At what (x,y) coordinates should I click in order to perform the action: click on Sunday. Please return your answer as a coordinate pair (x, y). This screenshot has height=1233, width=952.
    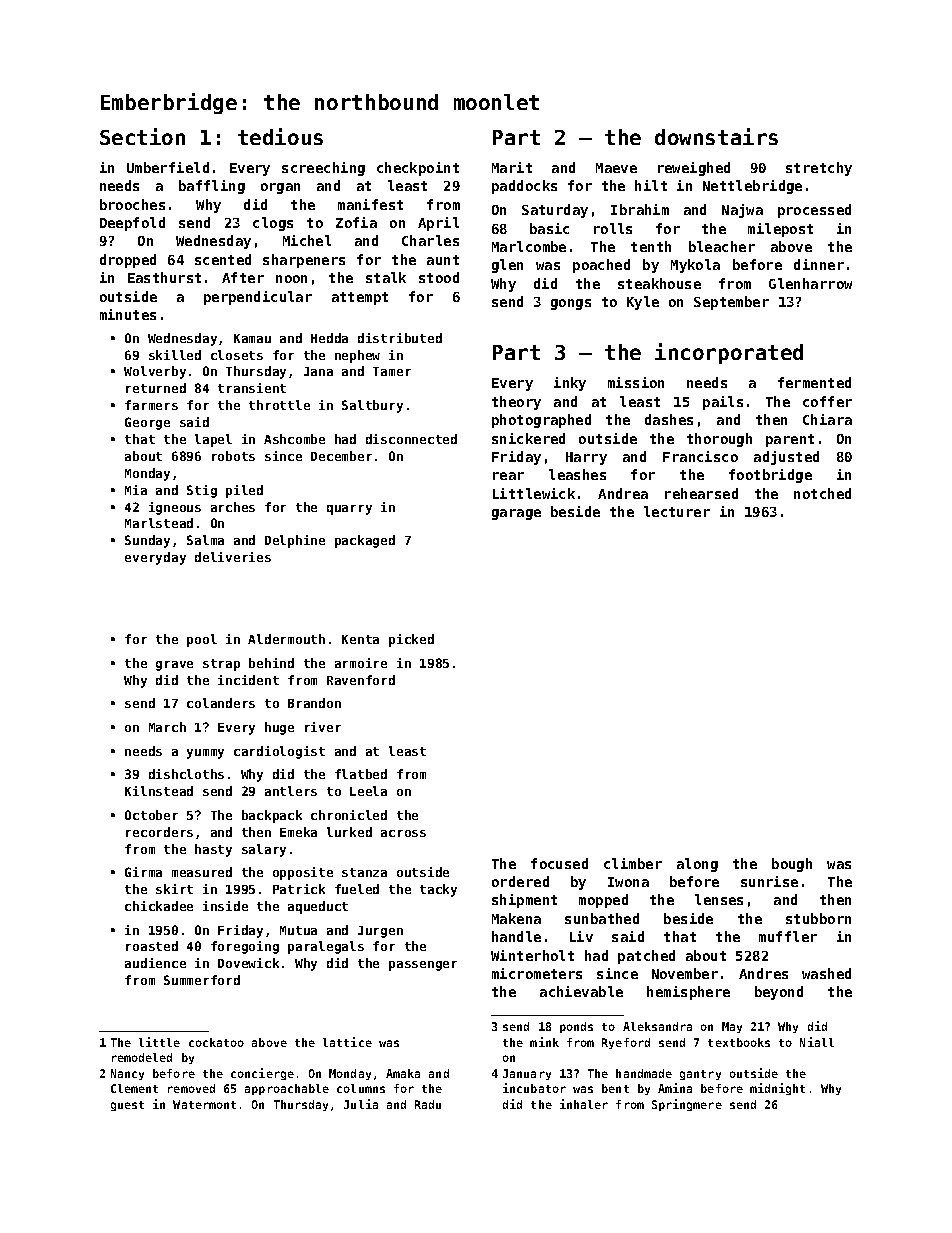
    Looking at the image, I should click on (147, 541).
